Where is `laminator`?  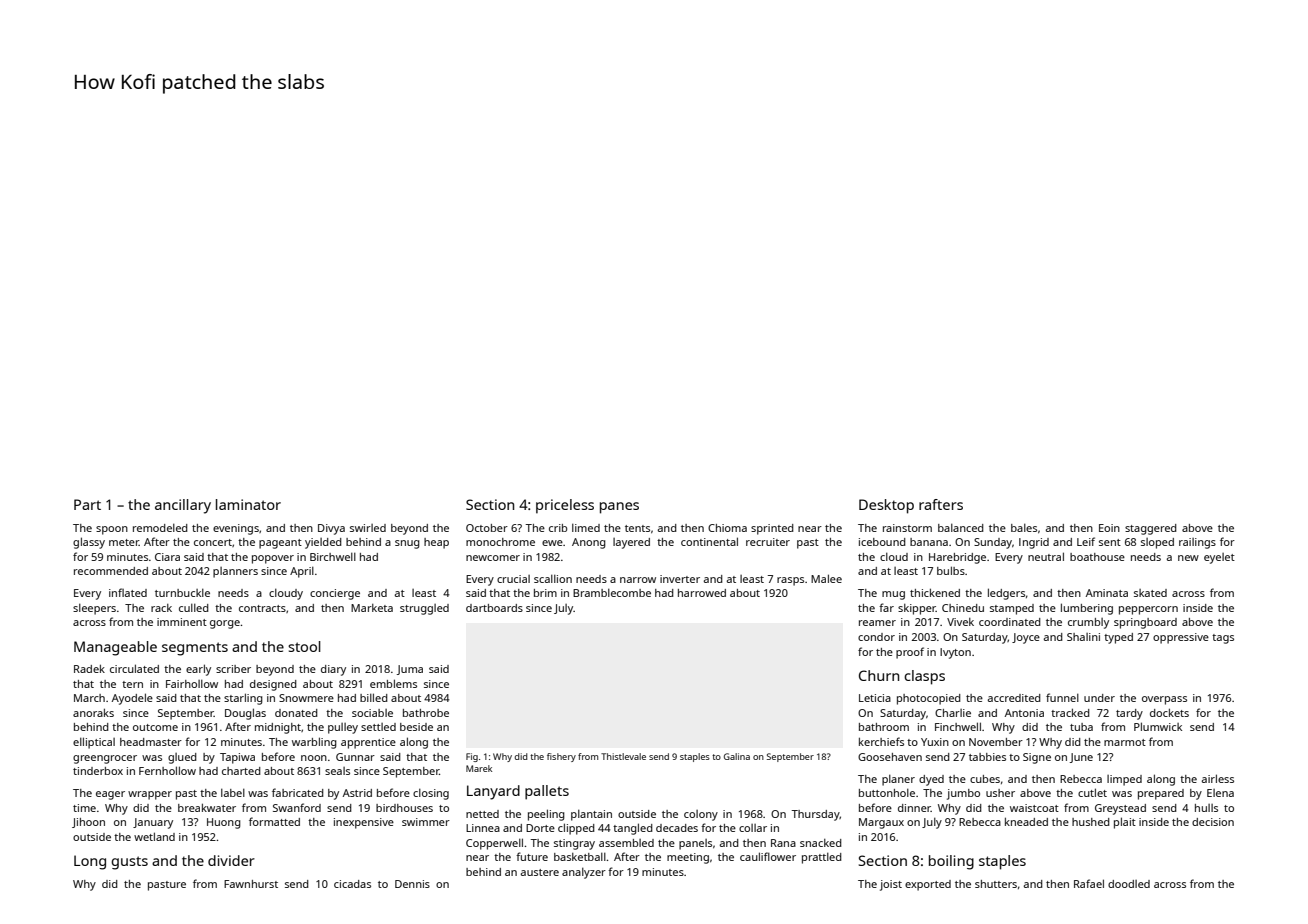 laminator is located at coordinates (248, 504).
